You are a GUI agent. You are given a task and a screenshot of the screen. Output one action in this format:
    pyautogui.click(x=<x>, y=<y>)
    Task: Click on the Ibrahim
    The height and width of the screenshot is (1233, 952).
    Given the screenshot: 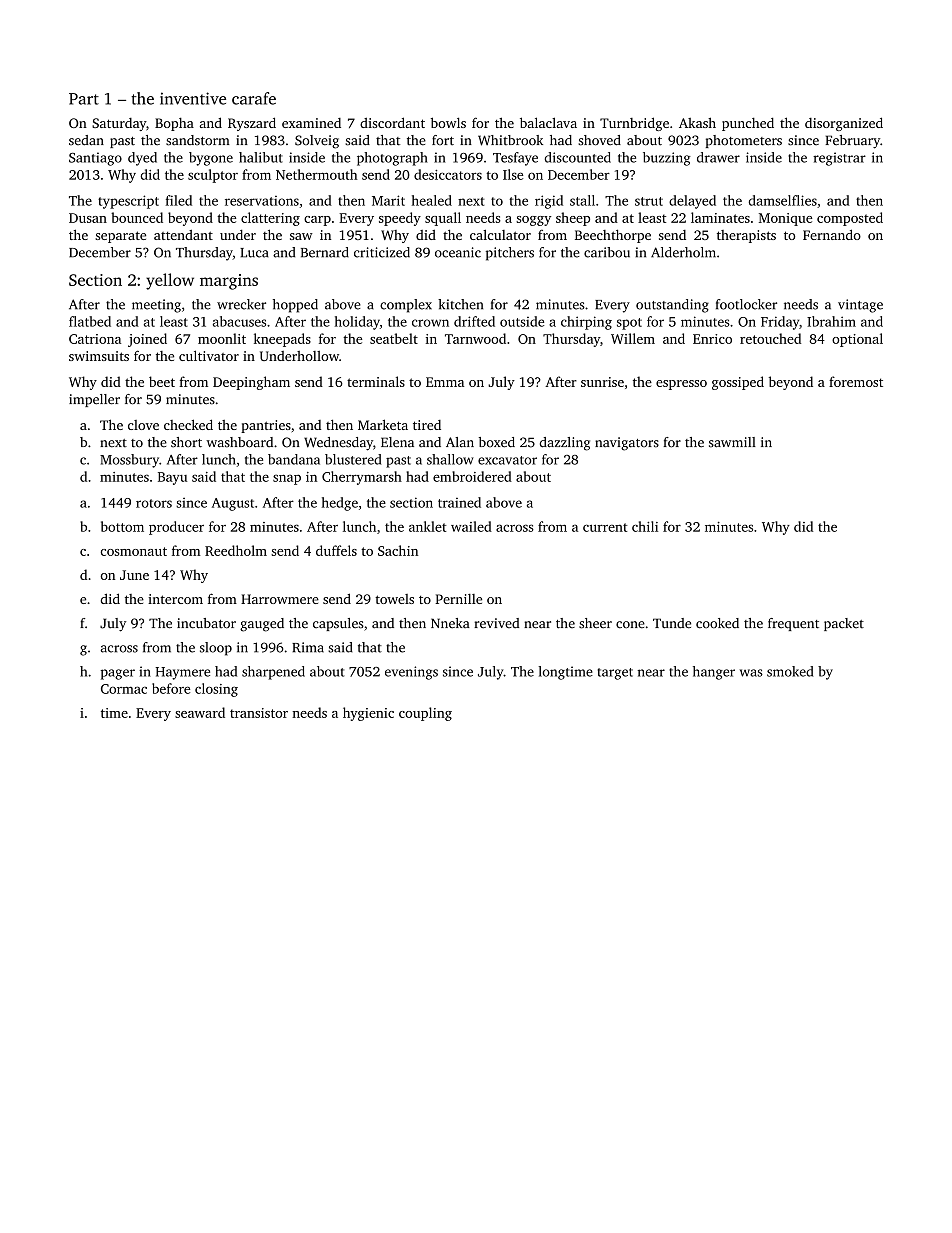 What is the action you would take?
    pyautogui.click(x=831, y=321)
